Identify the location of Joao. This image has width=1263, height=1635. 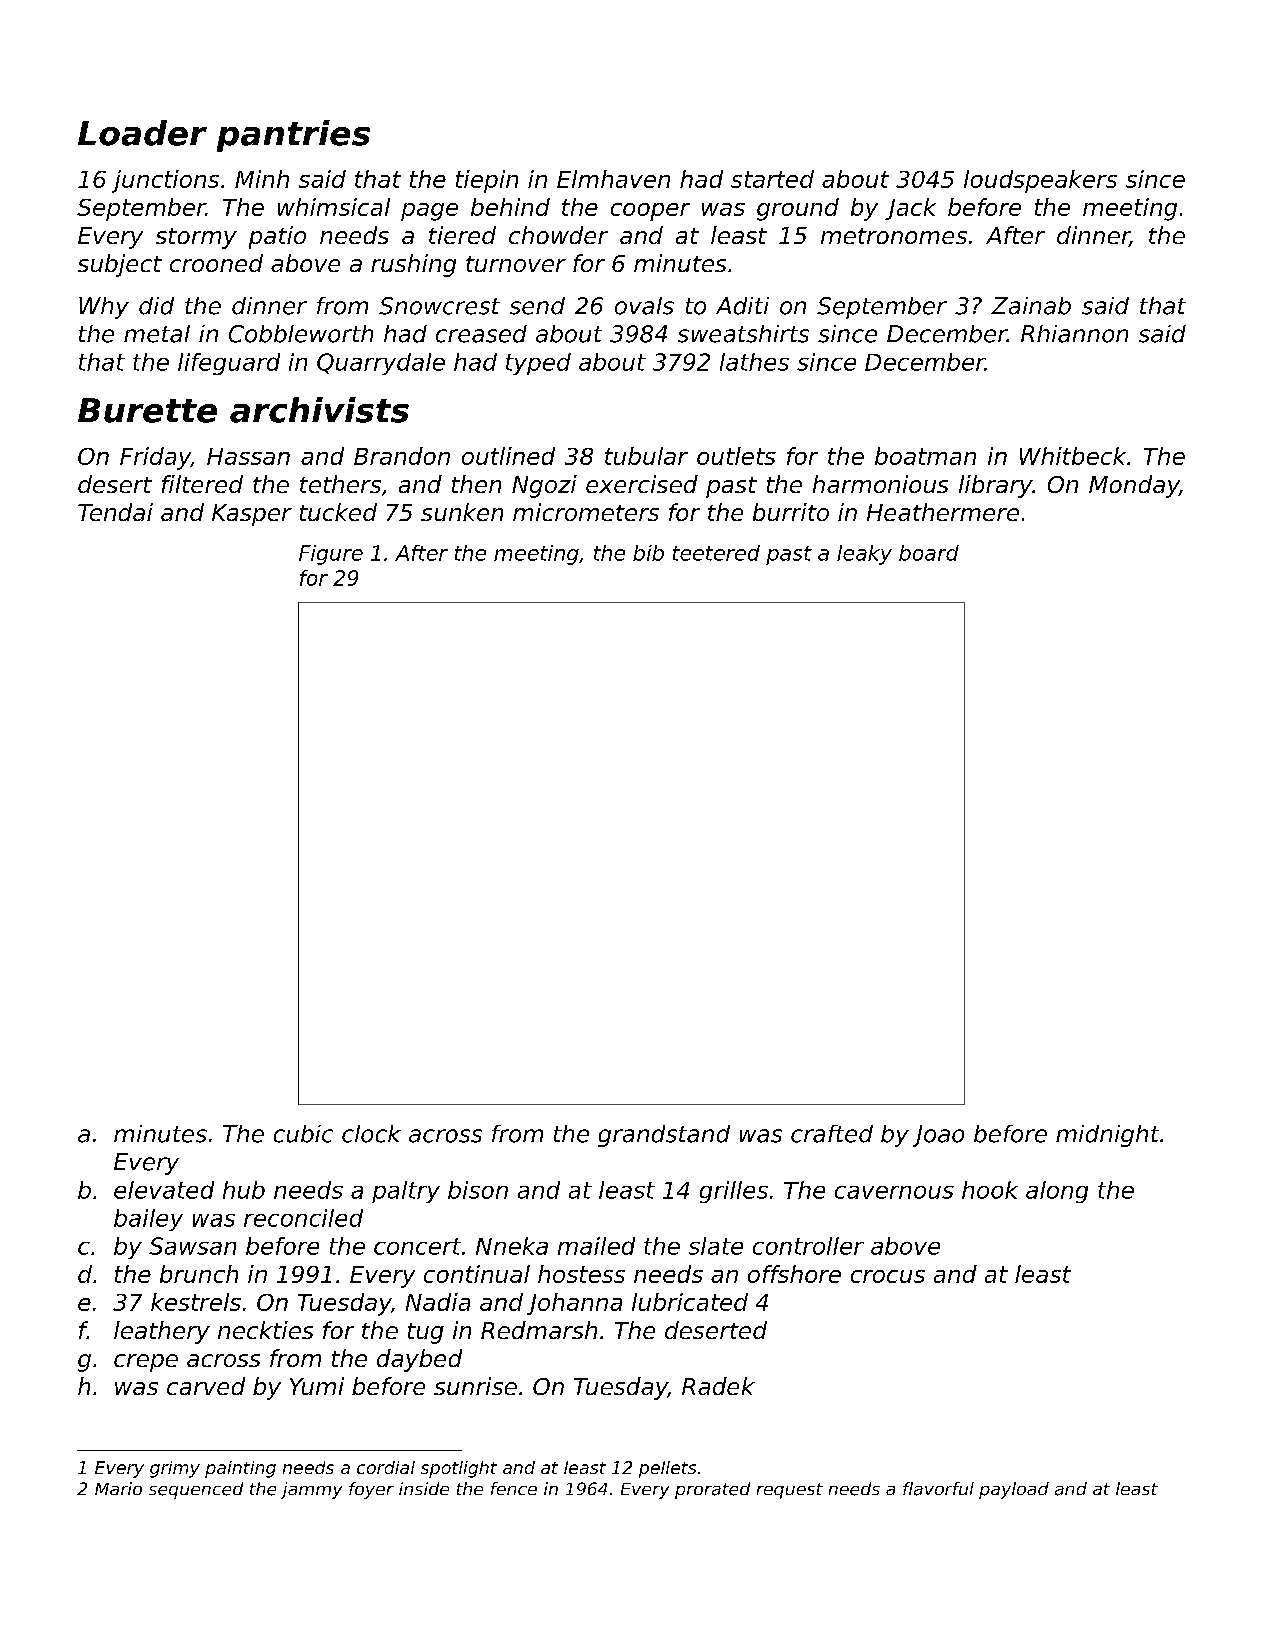
(938, 1136).
